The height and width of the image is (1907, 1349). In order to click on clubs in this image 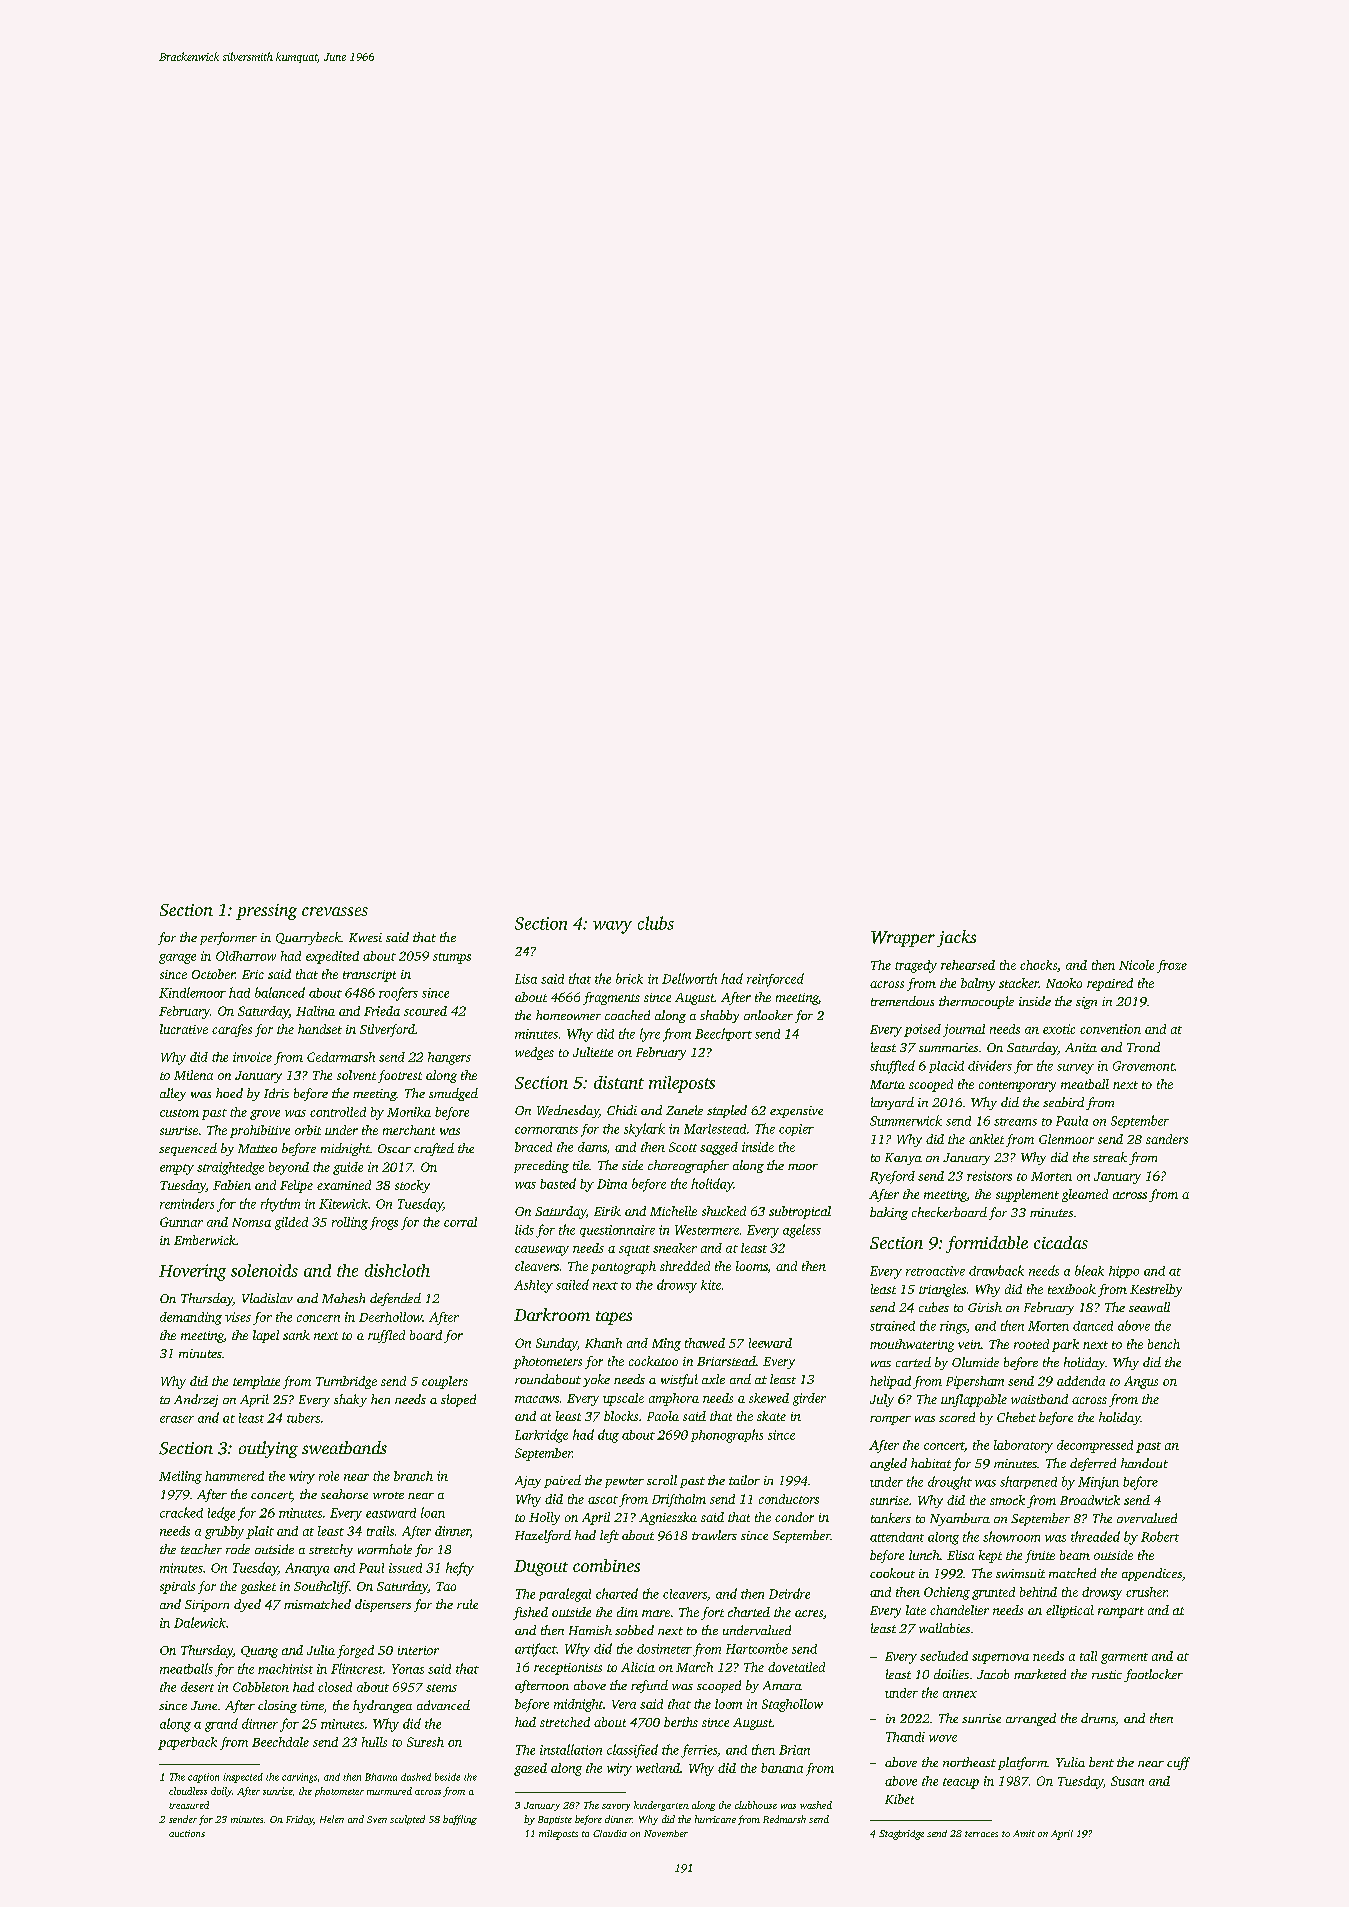, I will do `click(656, 923)`.
